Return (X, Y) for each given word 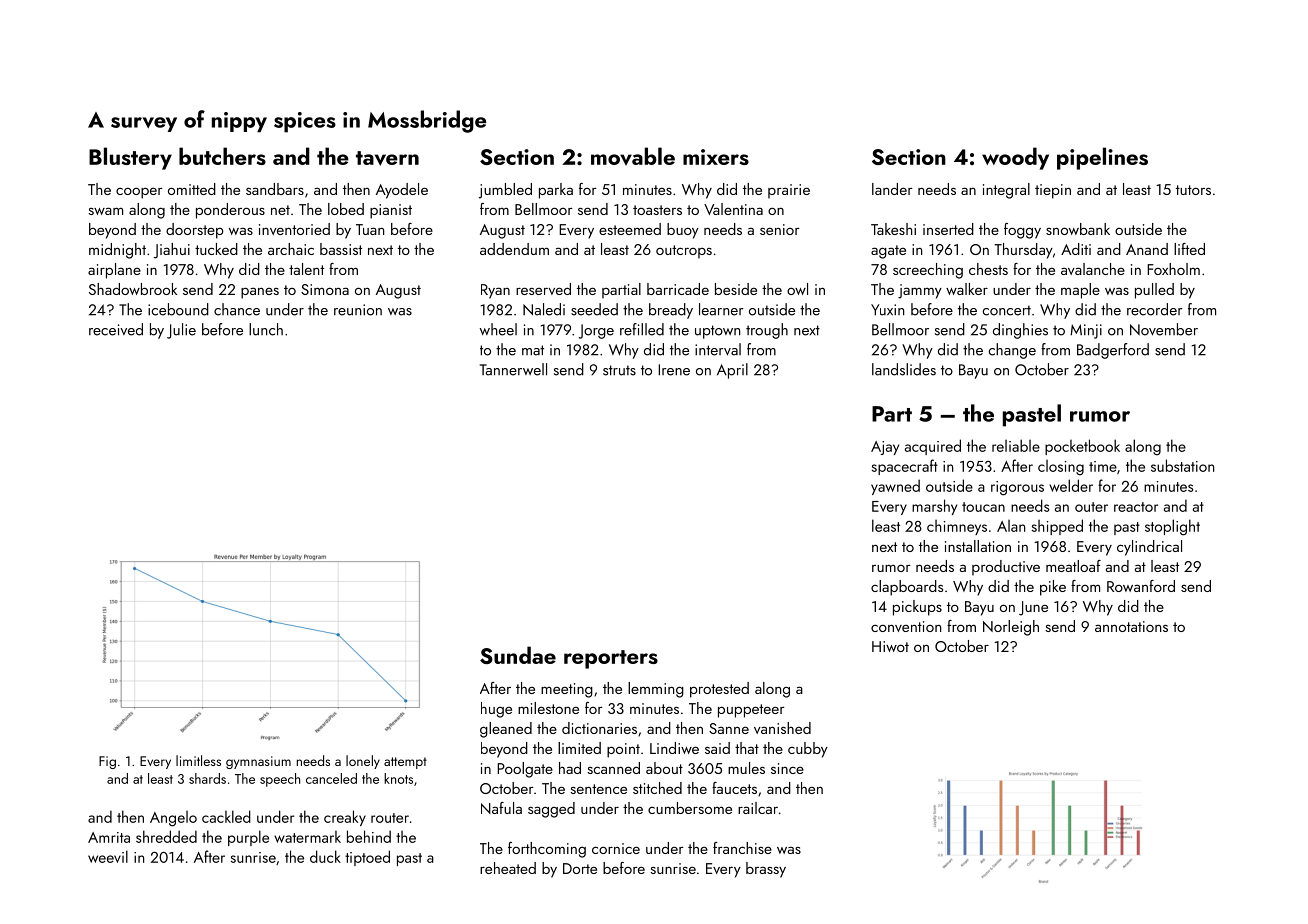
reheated (508, 868)
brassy (766, 870)
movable (633, 156)
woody (1015, 158)
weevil (108, 856)
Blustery (130, 158)
